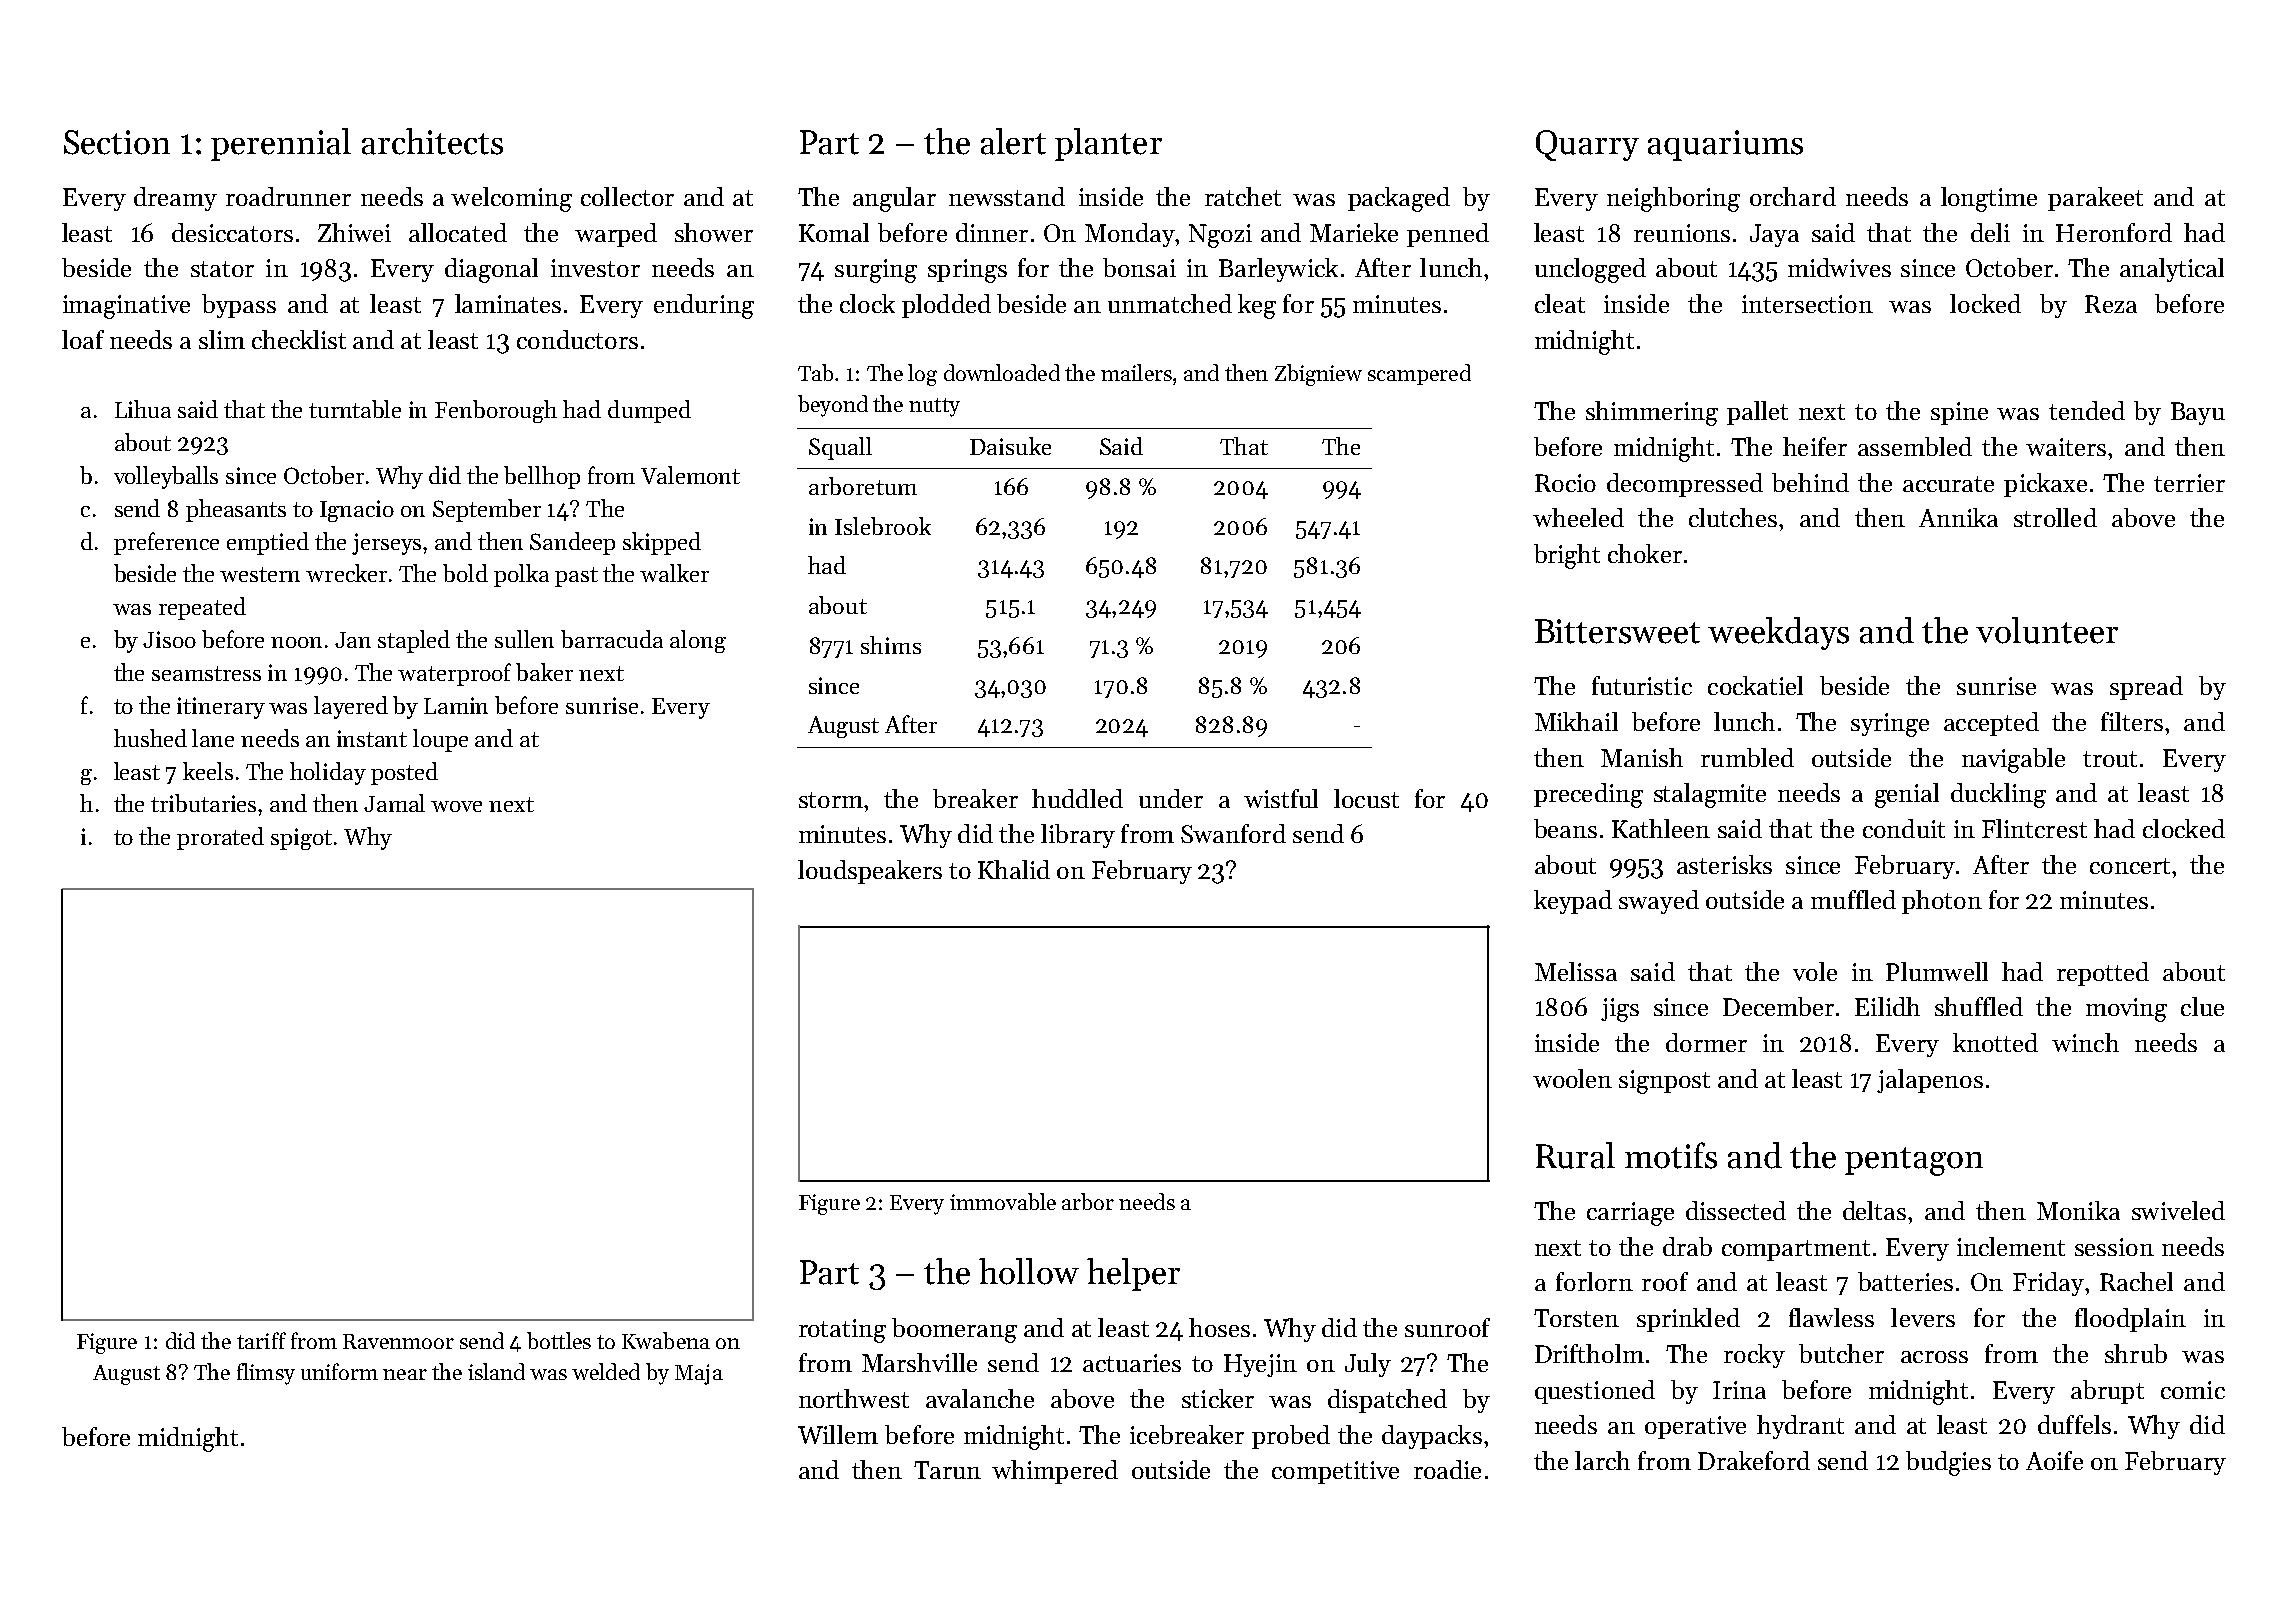  Describe the element at coordinates (2193, 1390) in the image. I see `comic` at that location.
